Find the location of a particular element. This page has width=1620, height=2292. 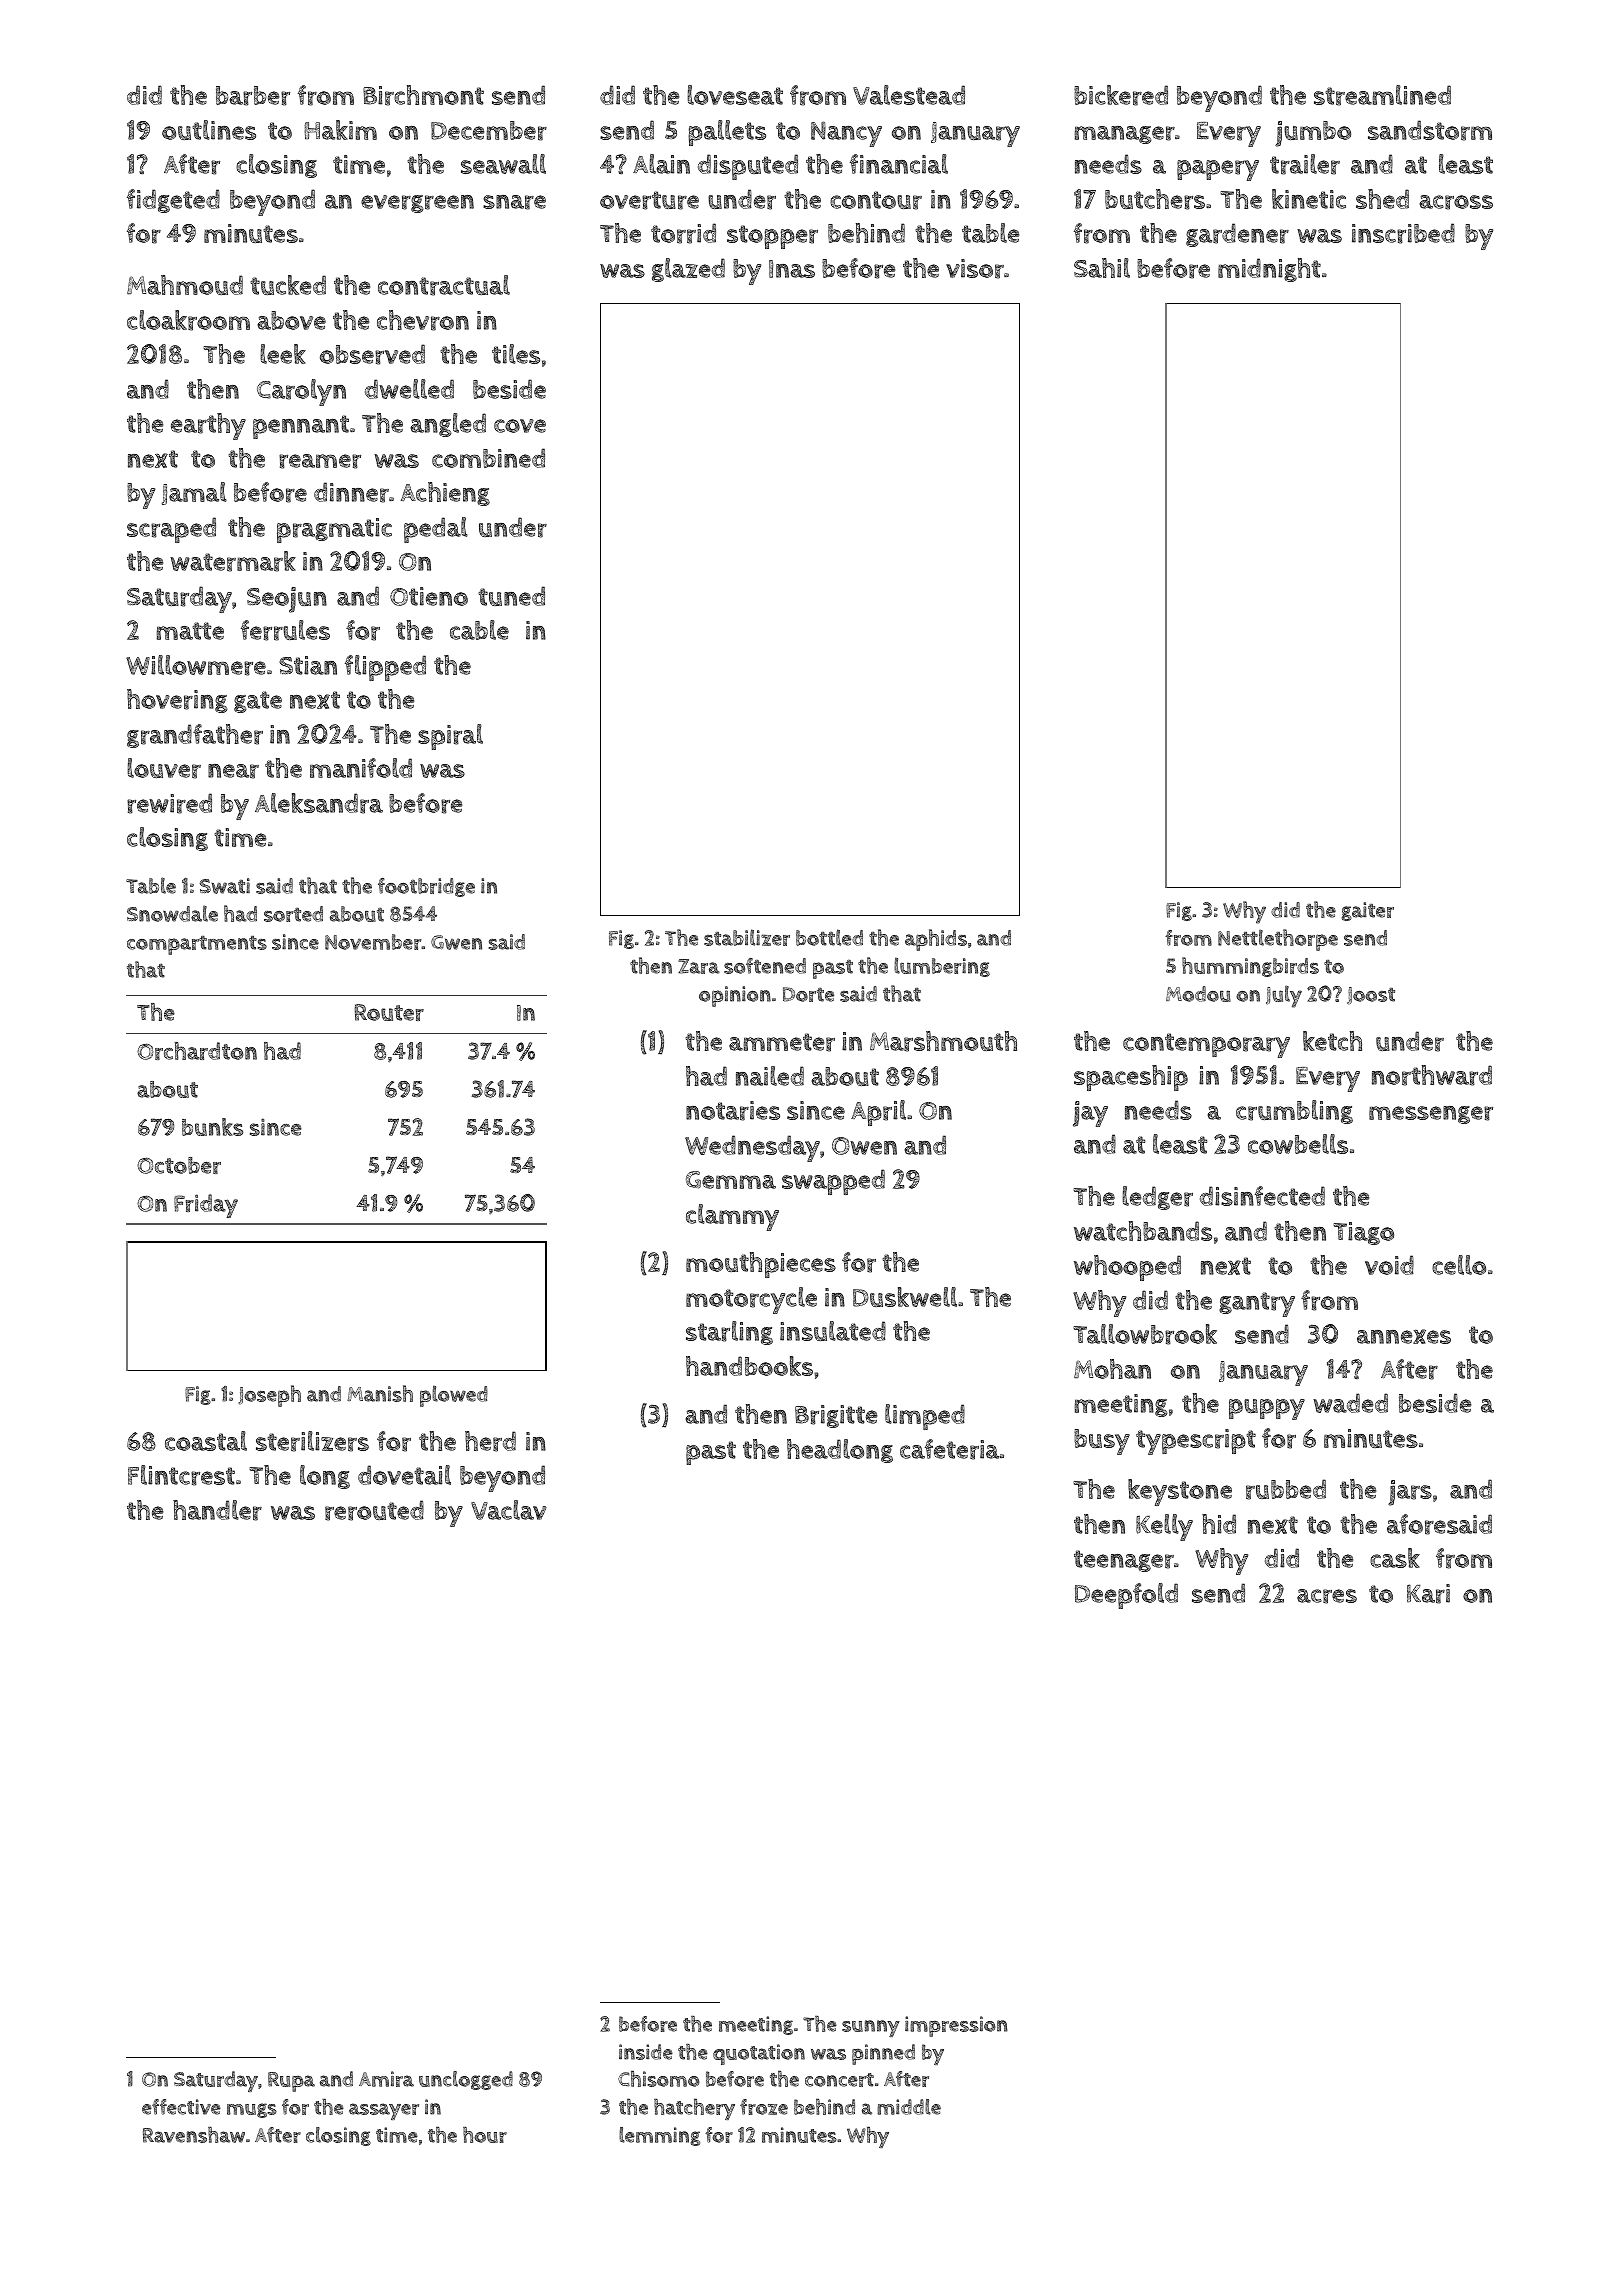

tucked is located at coordinates (288, 285).
